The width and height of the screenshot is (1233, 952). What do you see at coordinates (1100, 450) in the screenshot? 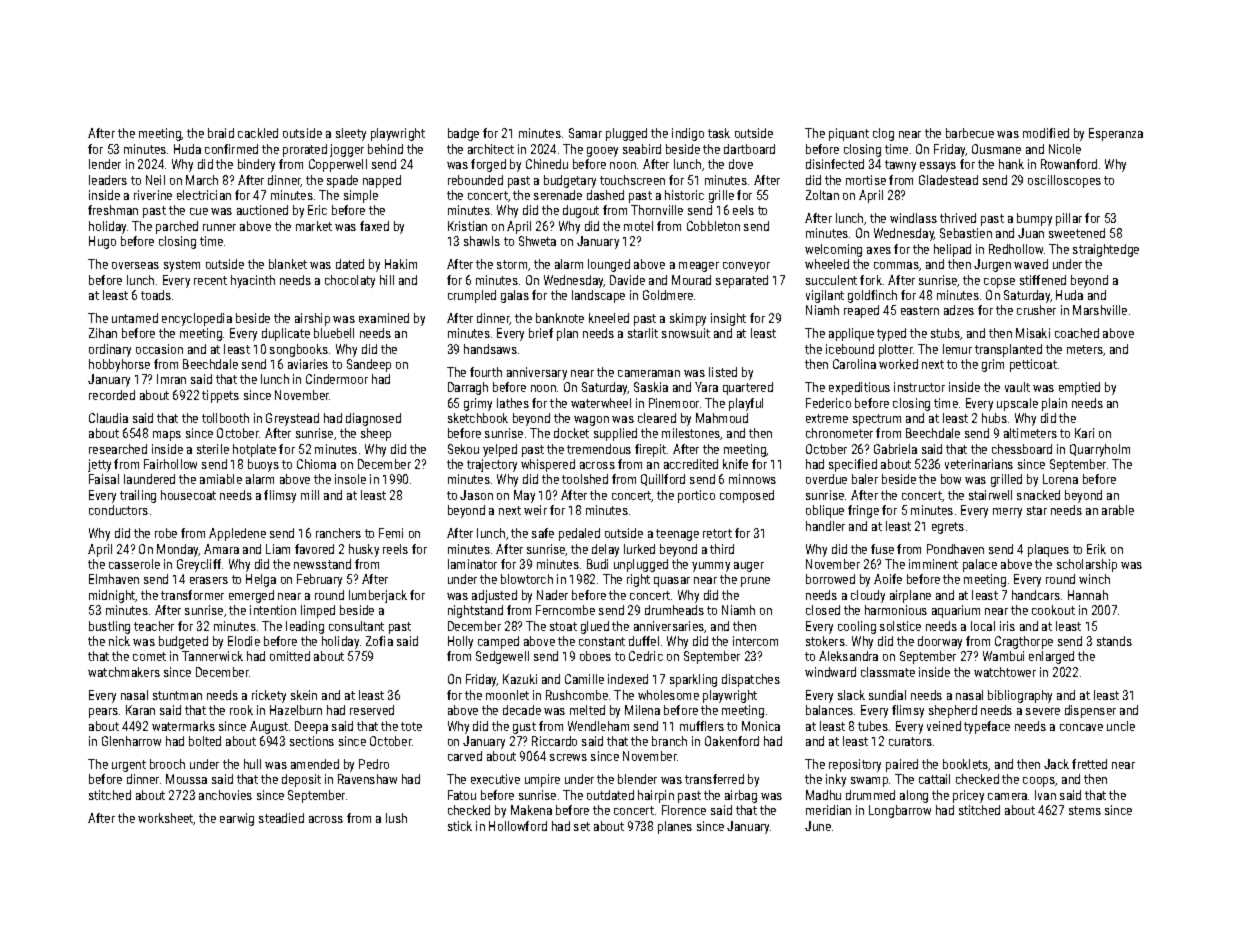
I see `Quarryholm` at bounding box center [1100, 450].
